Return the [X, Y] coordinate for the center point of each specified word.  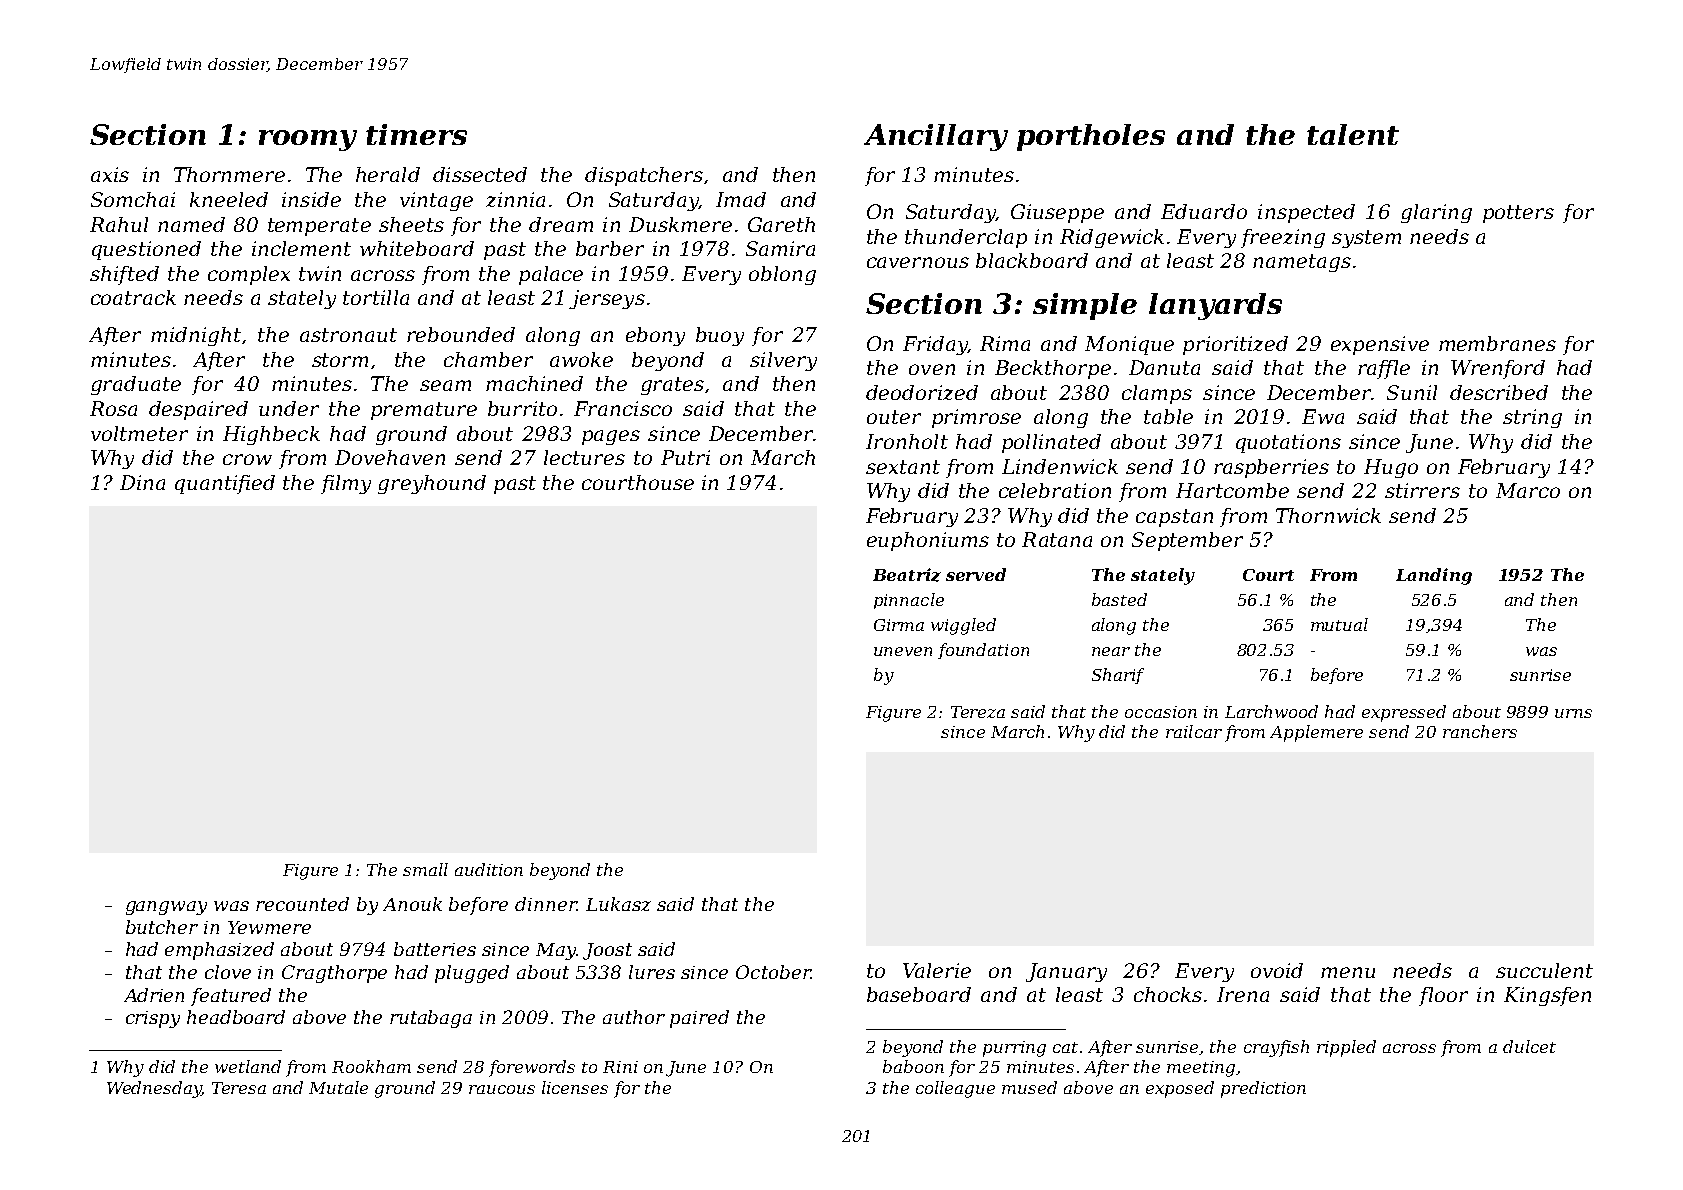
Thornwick [1328, 515]
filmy [346, 484]
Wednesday [154, 1089]
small [425, 869]
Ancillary [936, 137]
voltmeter [139, 433]
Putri [685, 457]
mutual [1339, 624]
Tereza [978, 712]
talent [1353, 134]
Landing [1434, 576]
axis [110, 174]
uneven [903, 651]
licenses [575, 1087]
